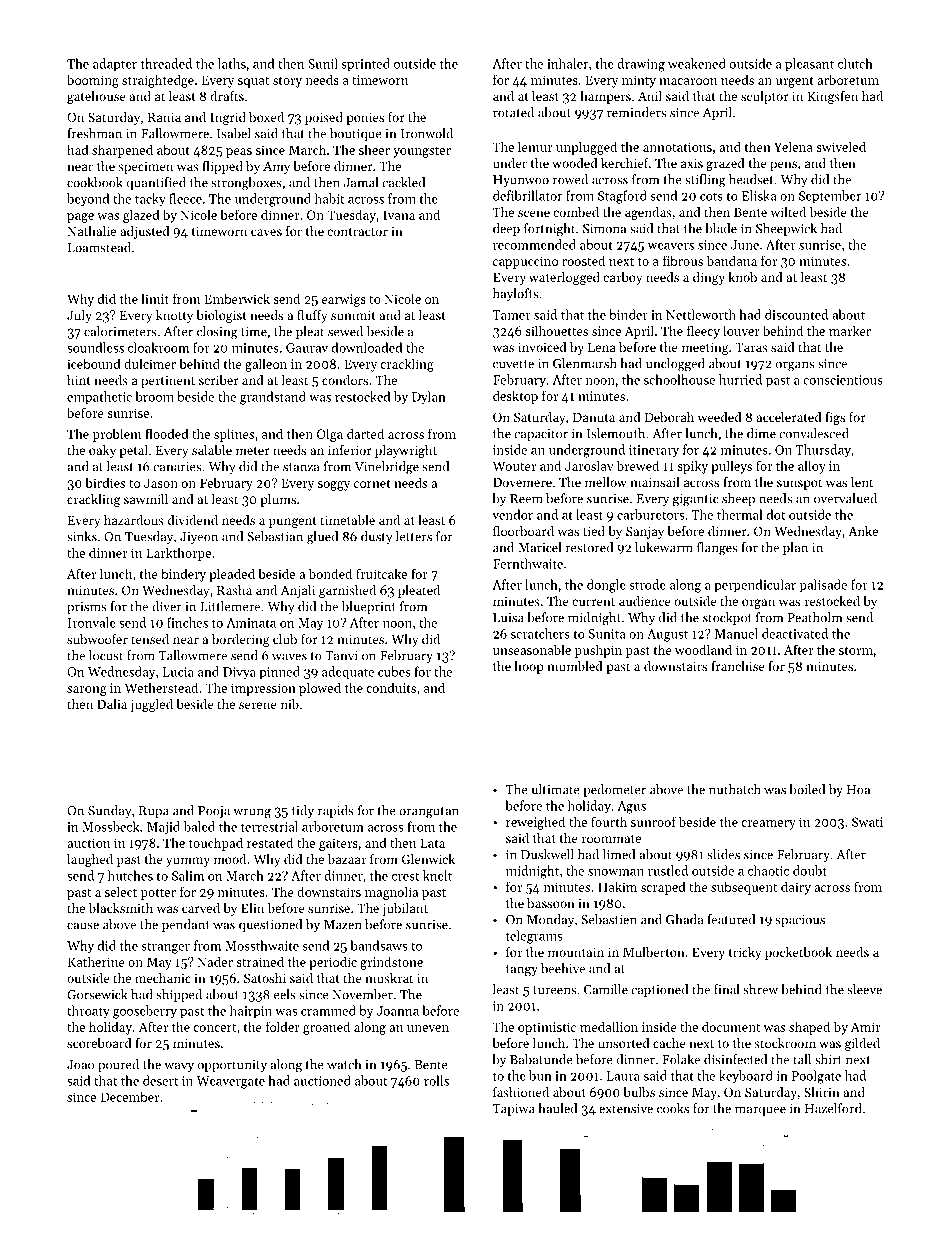 The width and height of the document is (952, 1233). I want to click on clutch, so click(855, 63).
